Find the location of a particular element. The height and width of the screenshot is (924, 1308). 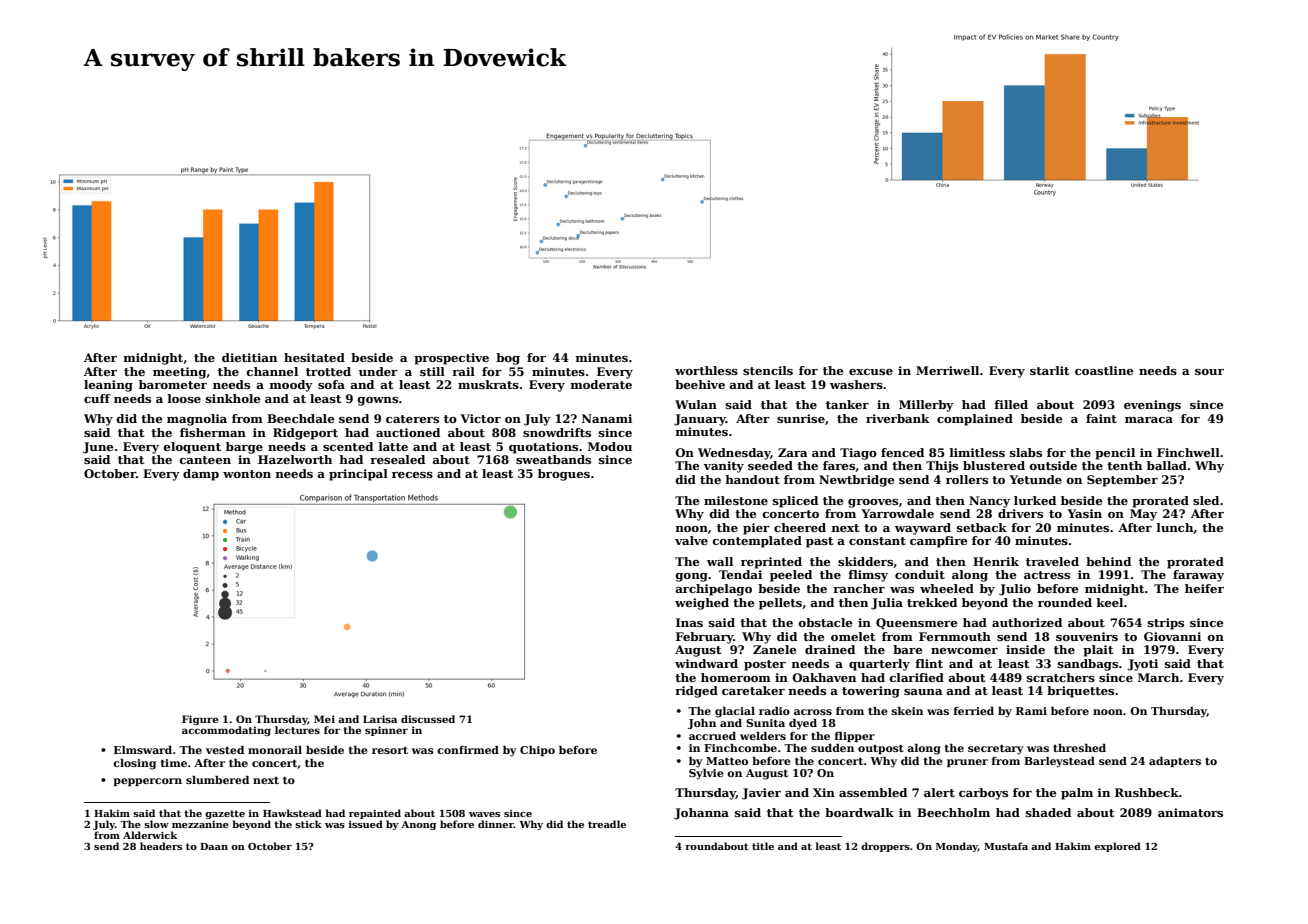

worthless is located at coordinates (706, 370).
